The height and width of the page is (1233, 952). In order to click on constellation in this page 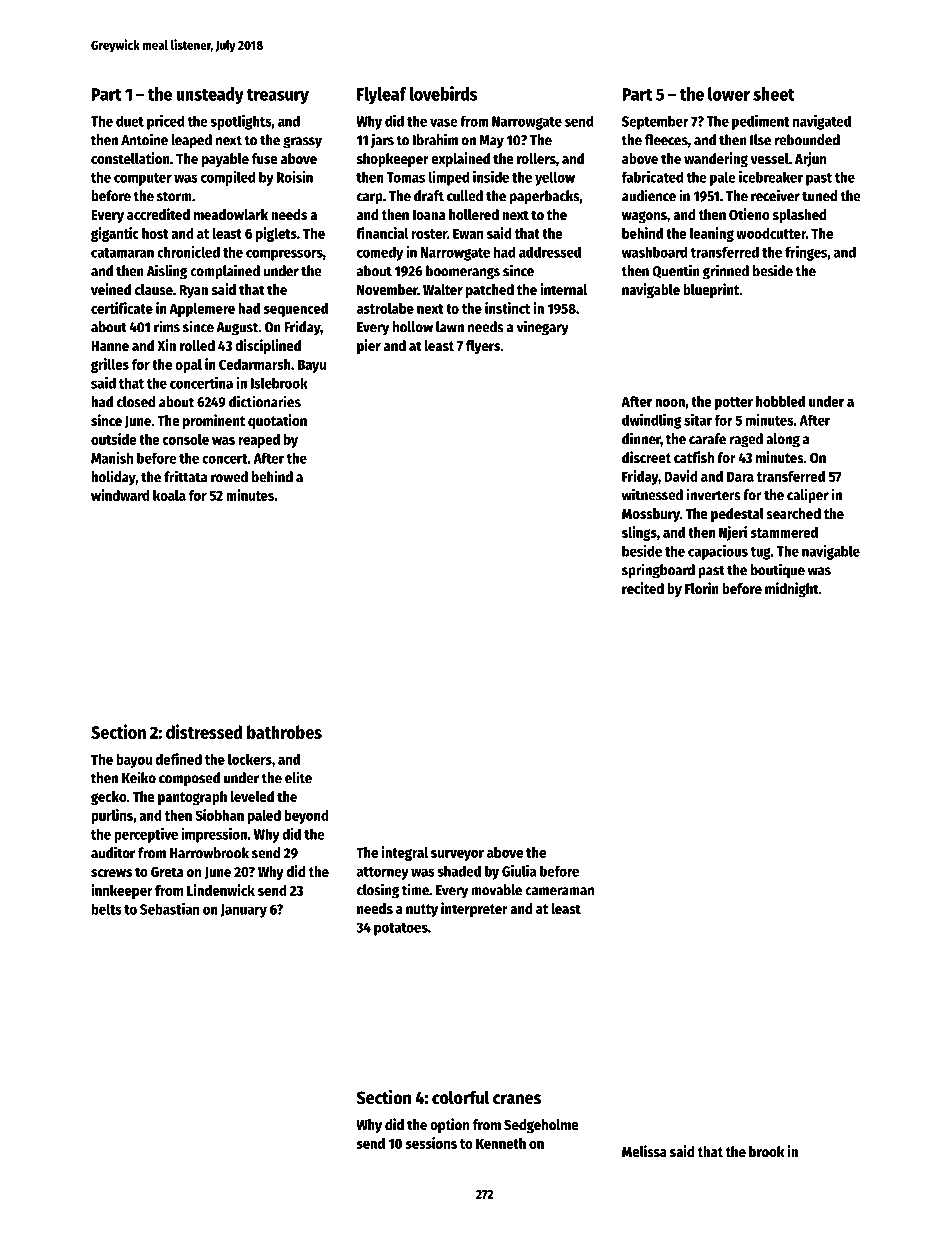, I will do `click(130, 158)`.
